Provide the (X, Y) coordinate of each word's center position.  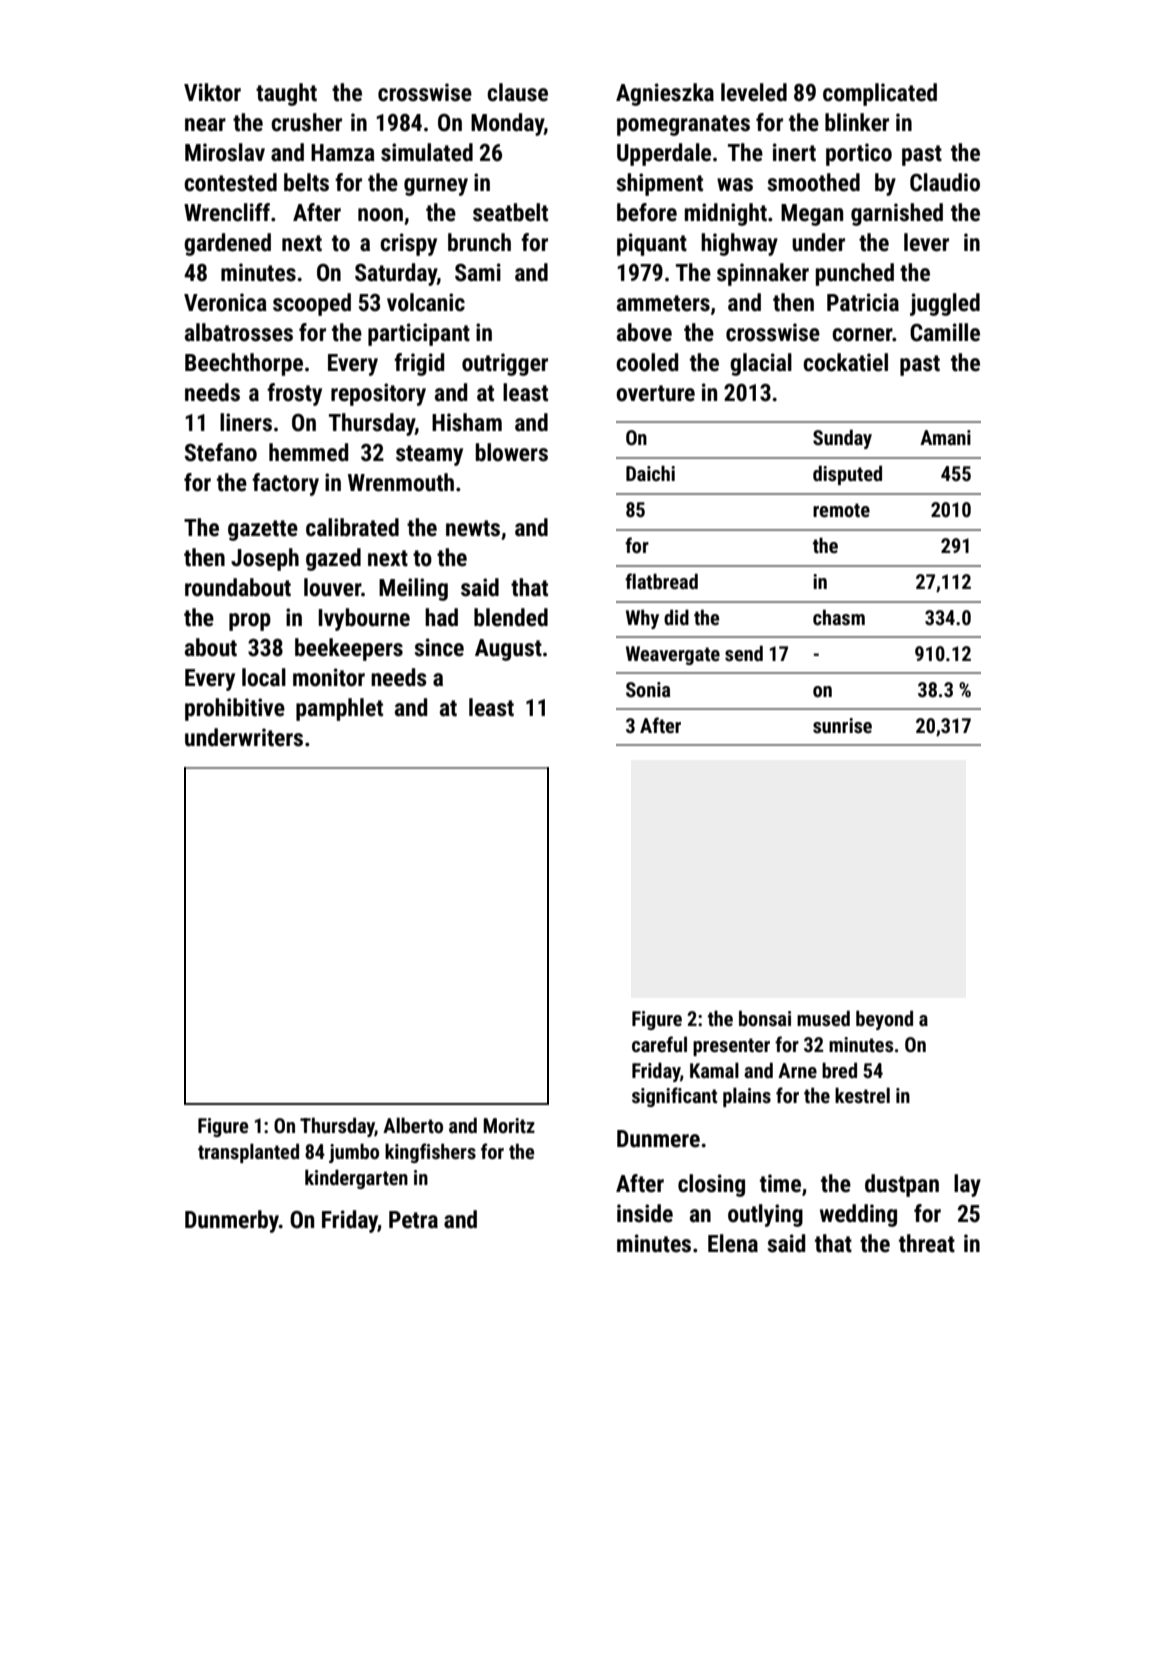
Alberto (413, 1125)
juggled (945, 304)
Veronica (225, 302)
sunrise (842, 725)
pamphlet (339, 709)
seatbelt (510, 212)
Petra (413, 1220)
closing (711, 1185)
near (205, 125)
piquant (652, 244)
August (508, 650)
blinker (857, 122)
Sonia (648, 689)
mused (823, 1018)
